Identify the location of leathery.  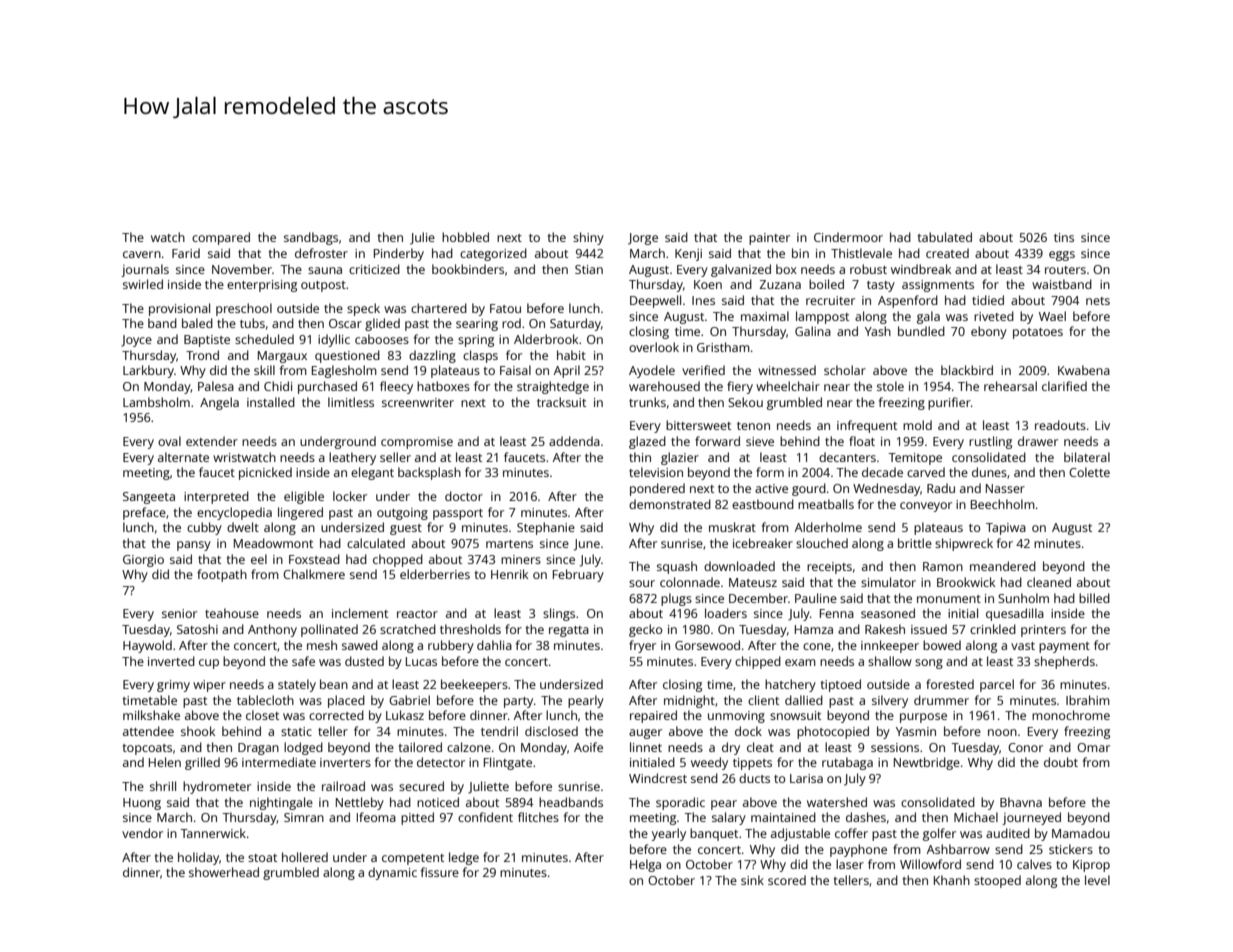
(352, 458).
